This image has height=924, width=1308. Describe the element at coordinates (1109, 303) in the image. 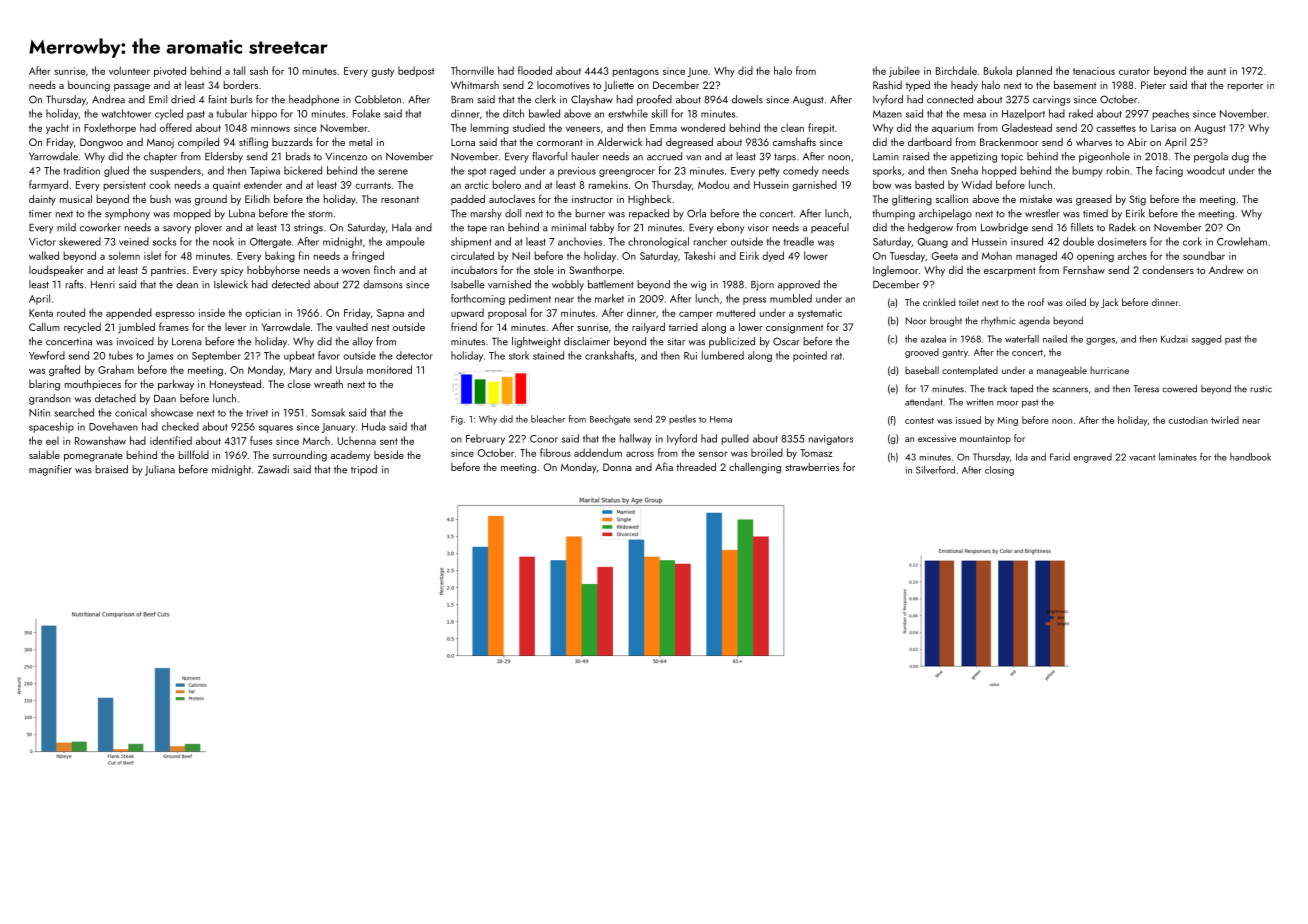

I see `Jack` at that location.
